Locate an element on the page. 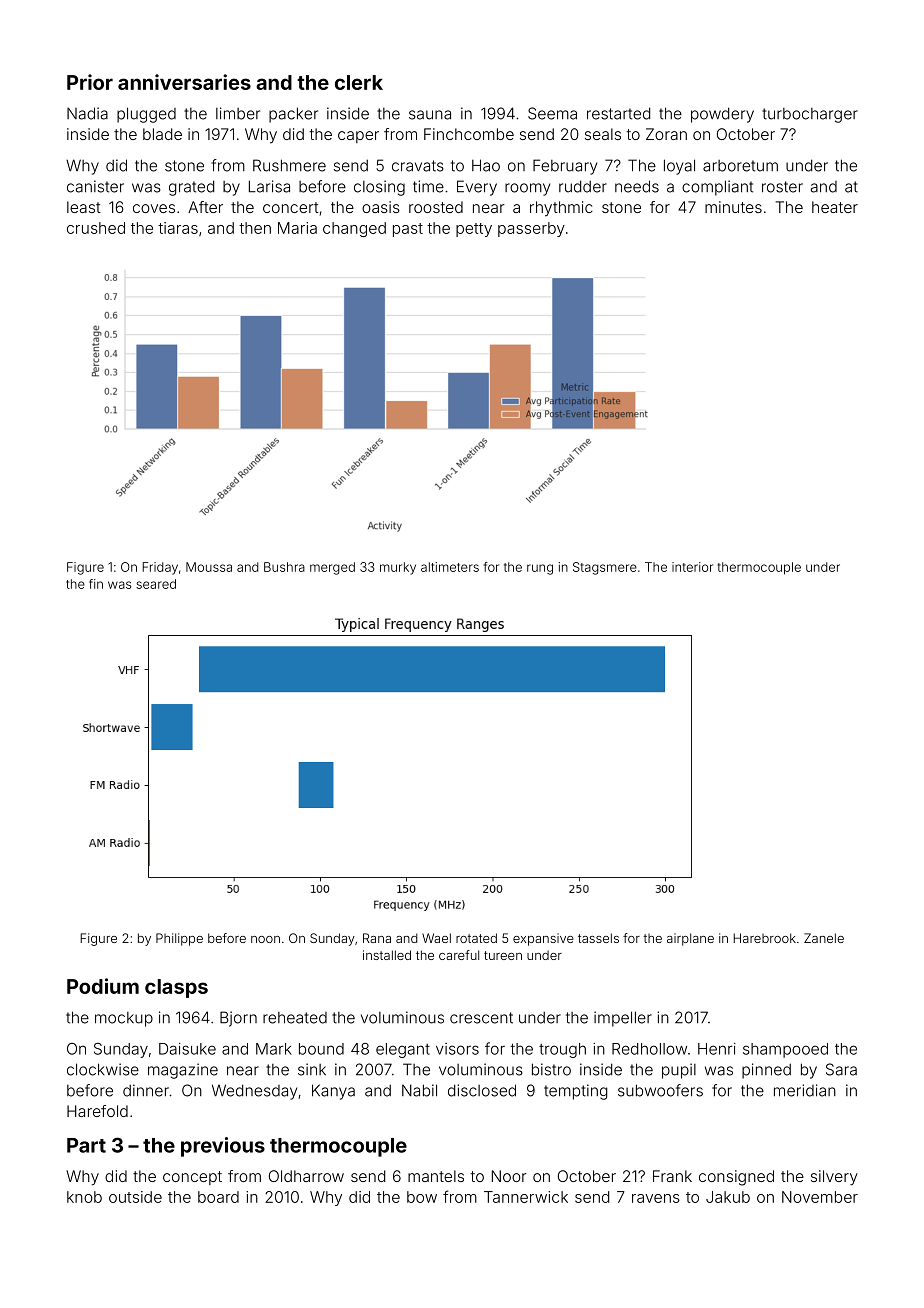 This document has height=1308, width=924. least is located at coordinates (84, 207).
